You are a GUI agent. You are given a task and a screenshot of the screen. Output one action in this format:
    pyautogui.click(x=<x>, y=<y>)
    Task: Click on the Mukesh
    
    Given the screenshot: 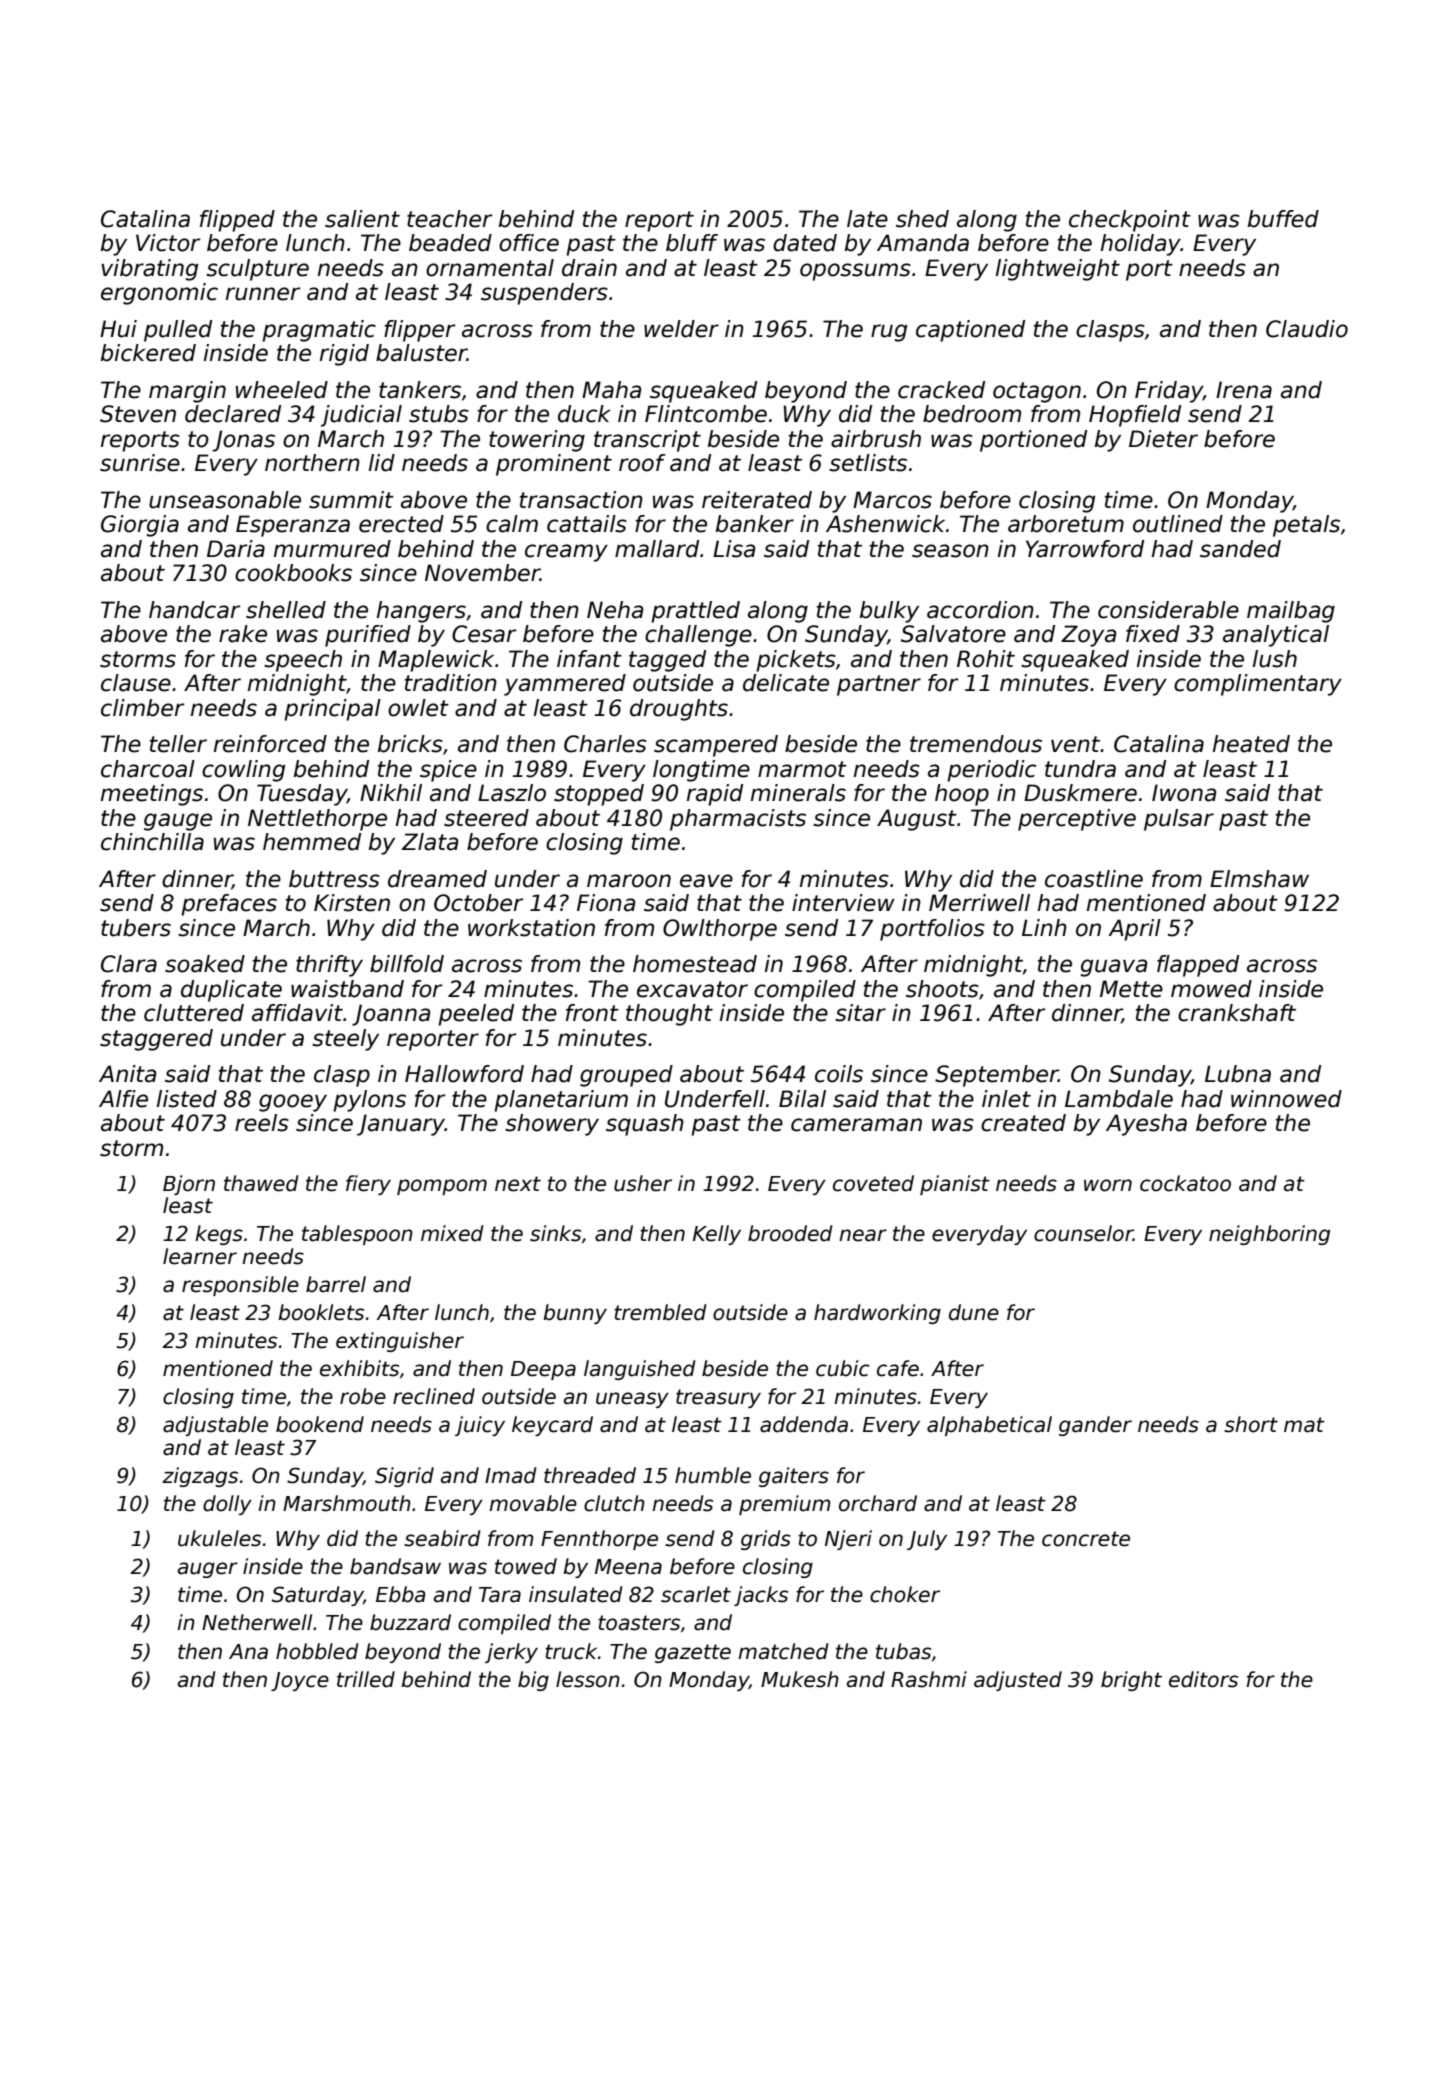 What is the action you would take?
    pyautogui.click(x=800, y=1679)
